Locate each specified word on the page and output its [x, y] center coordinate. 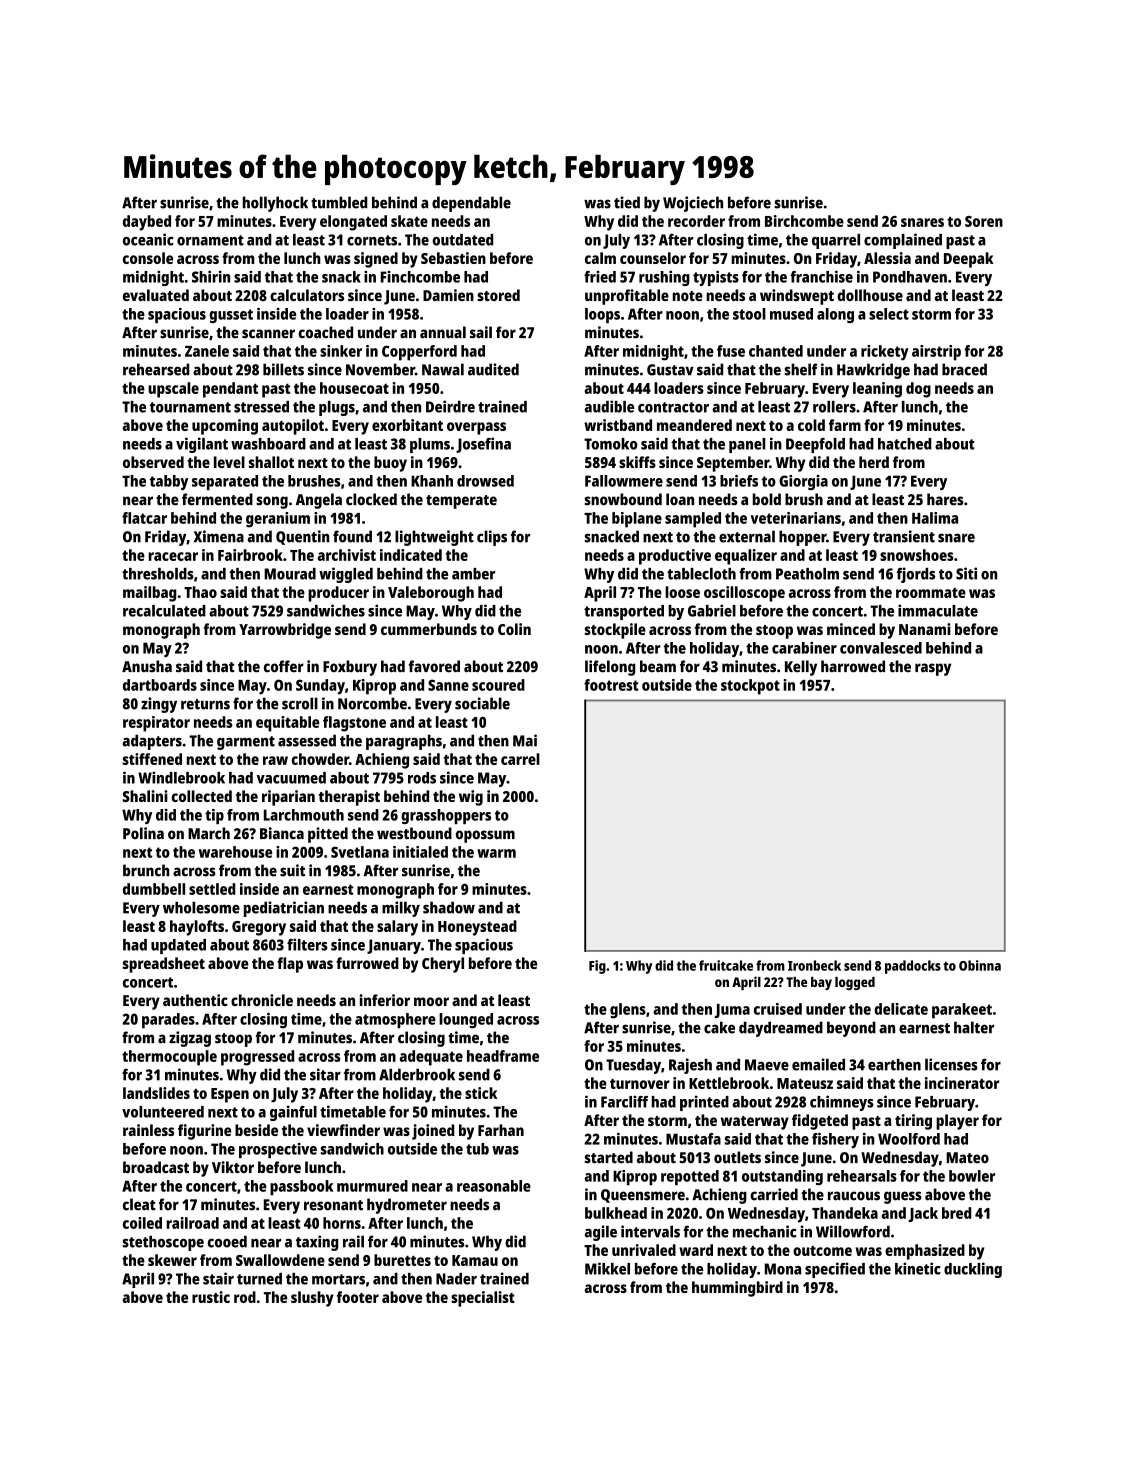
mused [791, 314]
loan [680, 499]
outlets [737, 1157]
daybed [147, 223]
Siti [966, 573]
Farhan [501, 1130]
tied [627, 202]
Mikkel [607, 1268]
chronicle [262, 1000]
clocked [371, 499]
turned [259, 1279]
